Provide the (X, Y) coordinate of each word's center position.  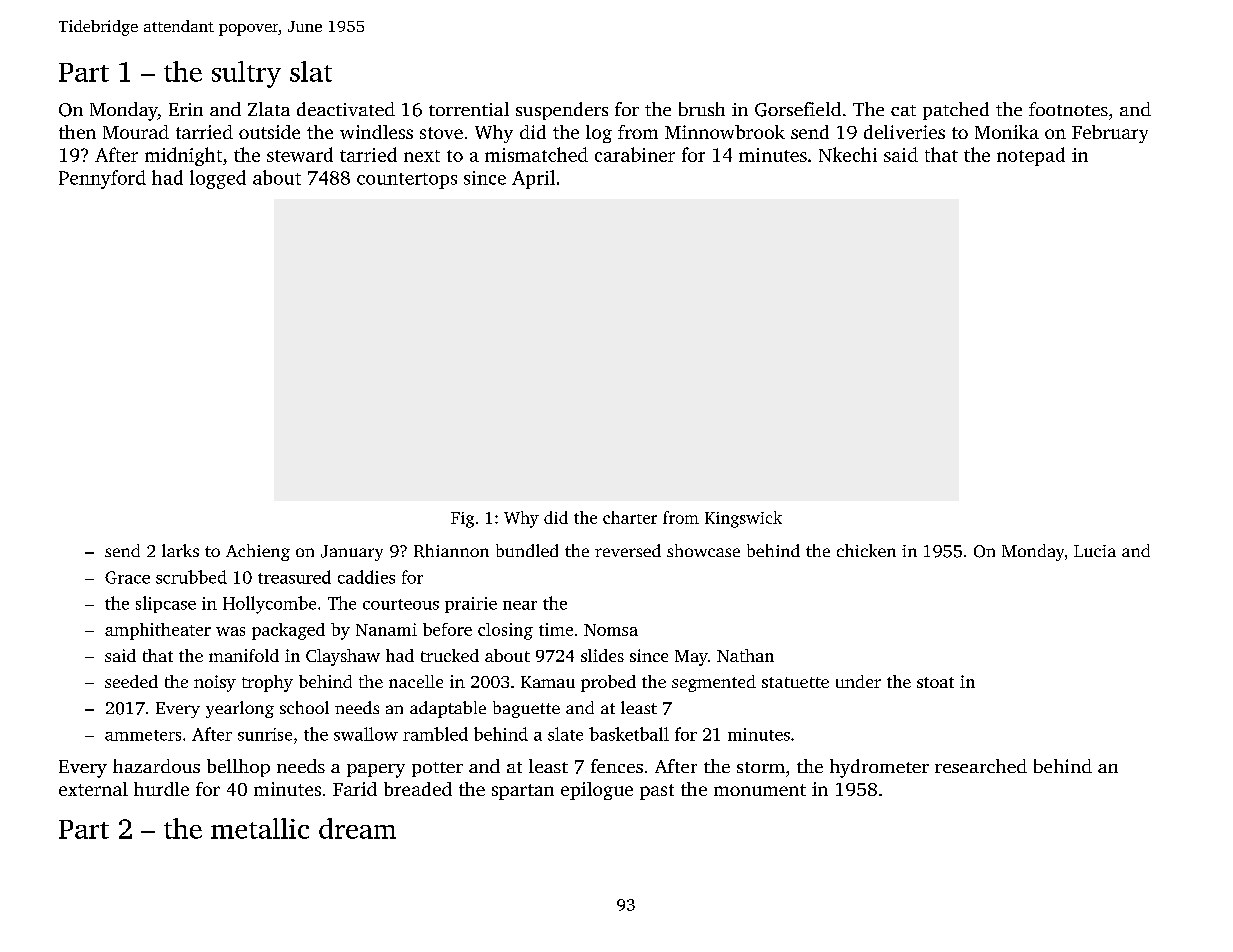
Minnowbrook (725, 132)
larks (180, 550)
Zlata (269, 109)
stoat (935, 682)
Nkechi (848, 154)
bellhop (238, 768)
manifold (244, 655)
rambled (435, 734)
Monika (1007, 132)
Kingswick (743, 519)
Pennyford (102, 179)
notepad (1031, 156)
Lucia (1095, 551)
